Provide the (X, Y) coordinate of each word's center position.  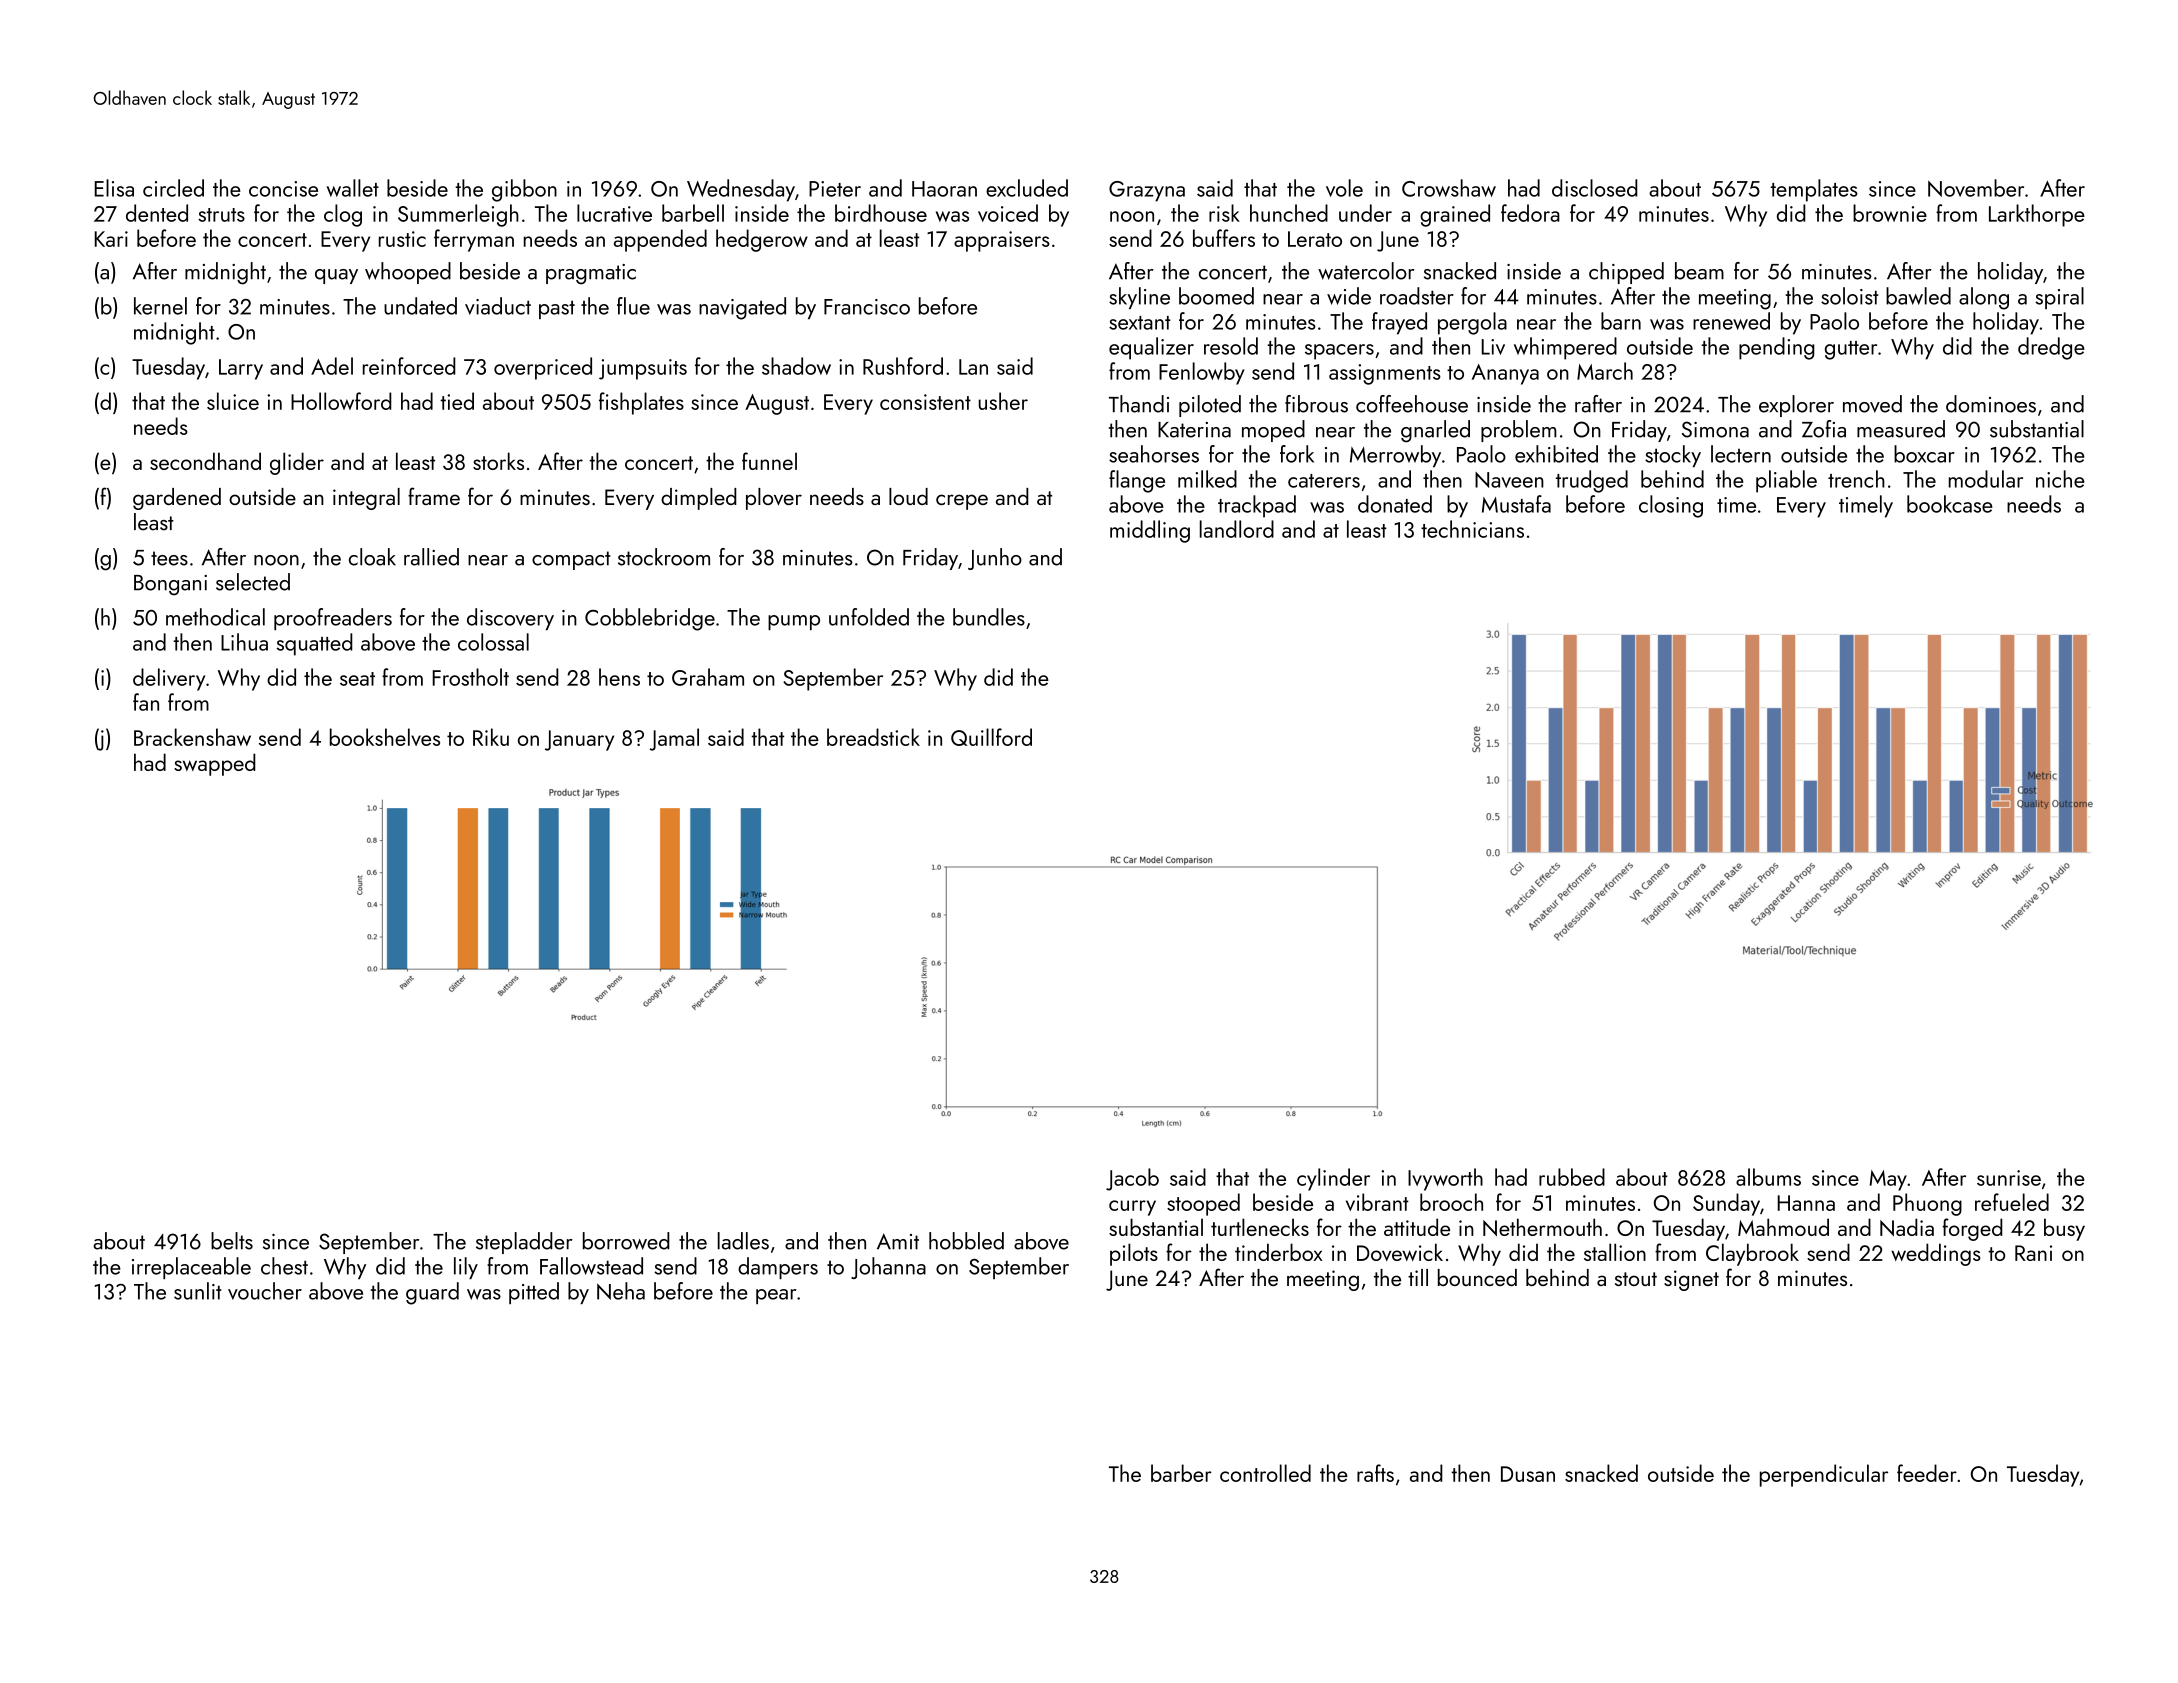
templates (1814, 190)
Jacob (1132, 1179)
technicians (1472, 529)
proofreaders (333, 619)
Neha (621, 1291)
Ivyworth (1445, 1179)
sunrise (2009, 1178)
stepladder (524, 1243)
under (1365, 213)
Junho (995, 559)
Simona (1715, 429)
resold (1231, 346)
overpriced (543, 368)
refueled (2012, 1202)
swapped (215, 764)
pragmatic (591, 274)
